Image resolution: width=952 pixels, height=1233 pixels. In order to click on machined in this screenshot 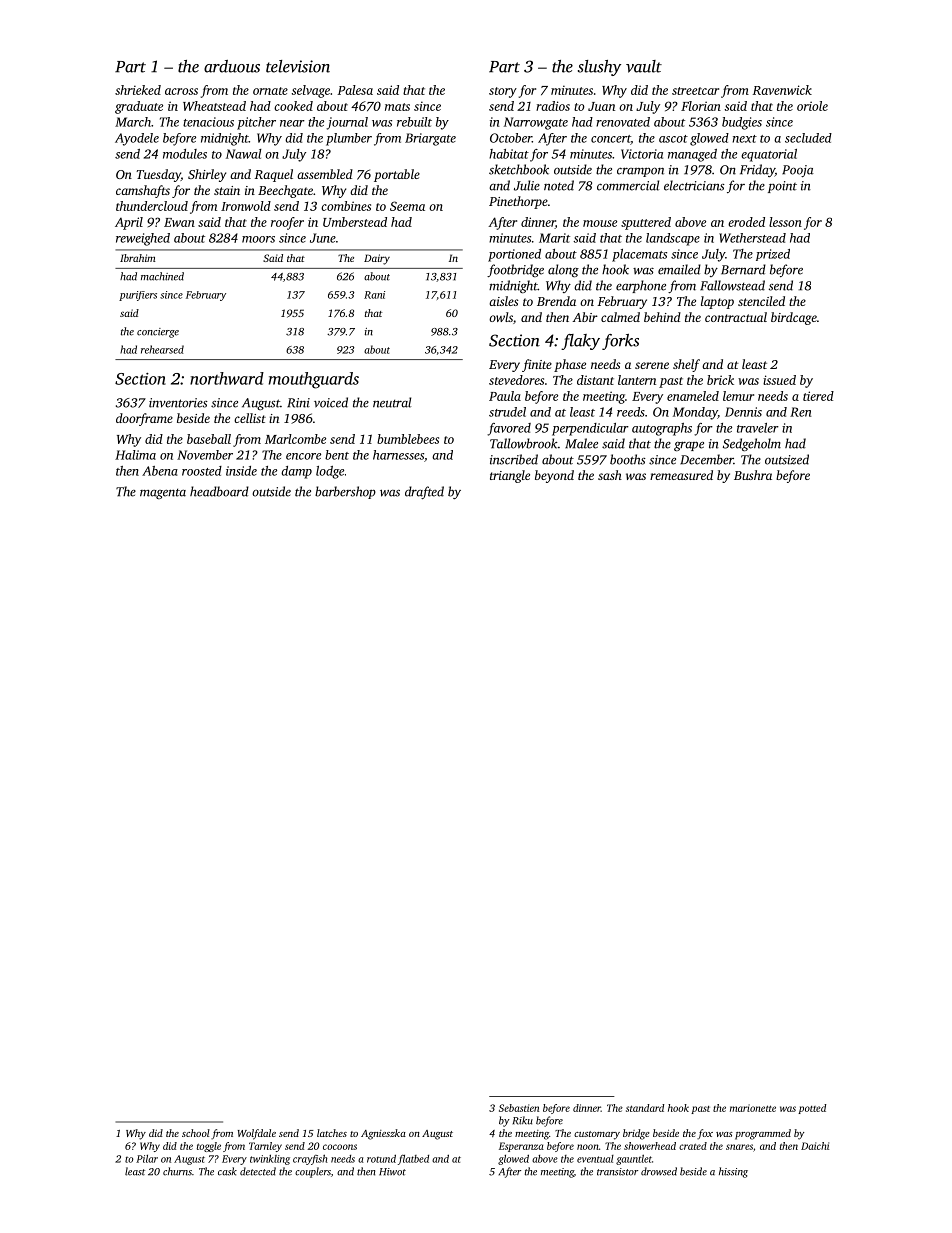, I will do `click(162, 276)`.
